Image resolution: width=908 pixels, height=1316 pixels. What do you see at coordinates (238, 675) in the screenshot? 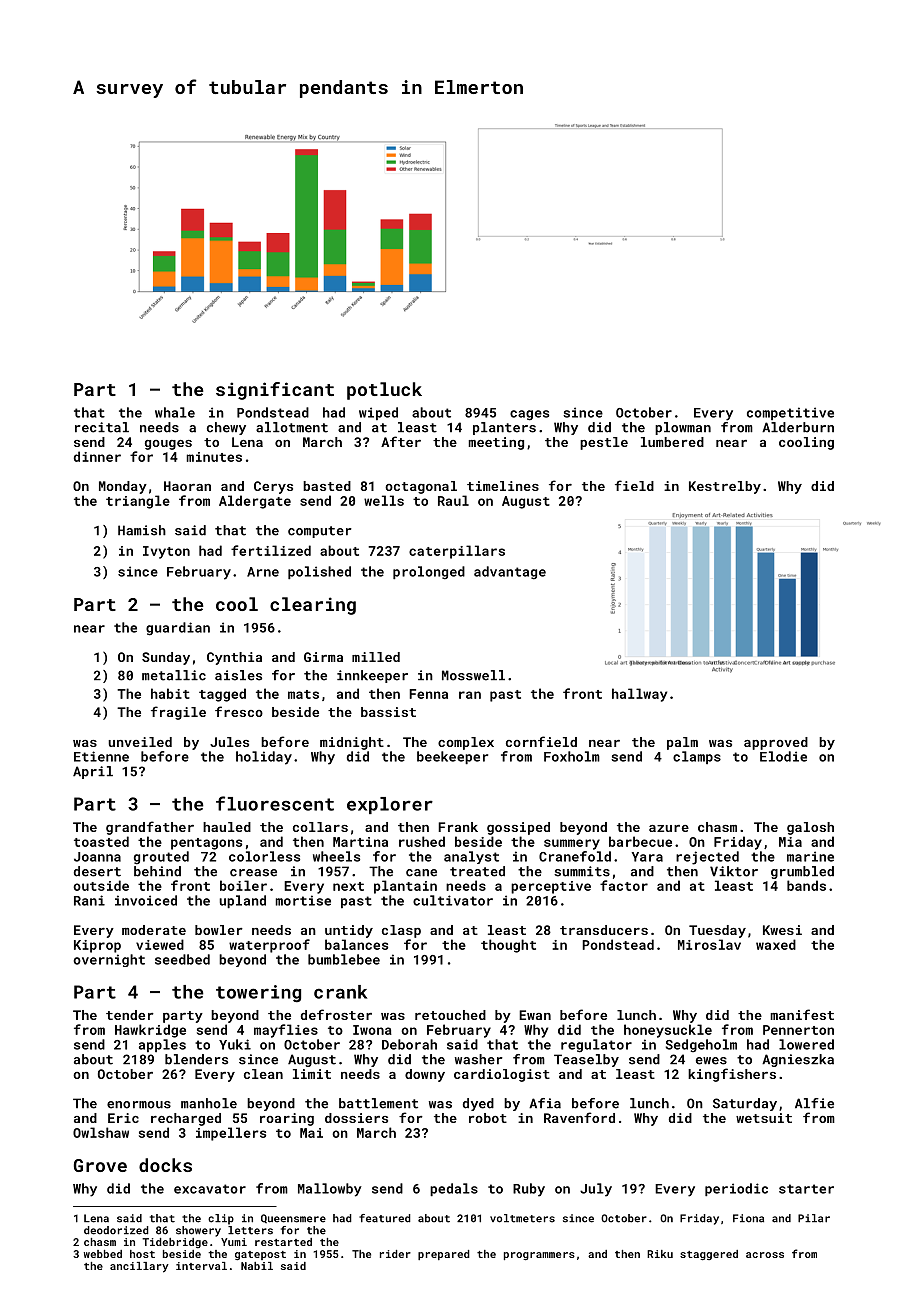
I see `aisles` at bounding box center [238, 675].
